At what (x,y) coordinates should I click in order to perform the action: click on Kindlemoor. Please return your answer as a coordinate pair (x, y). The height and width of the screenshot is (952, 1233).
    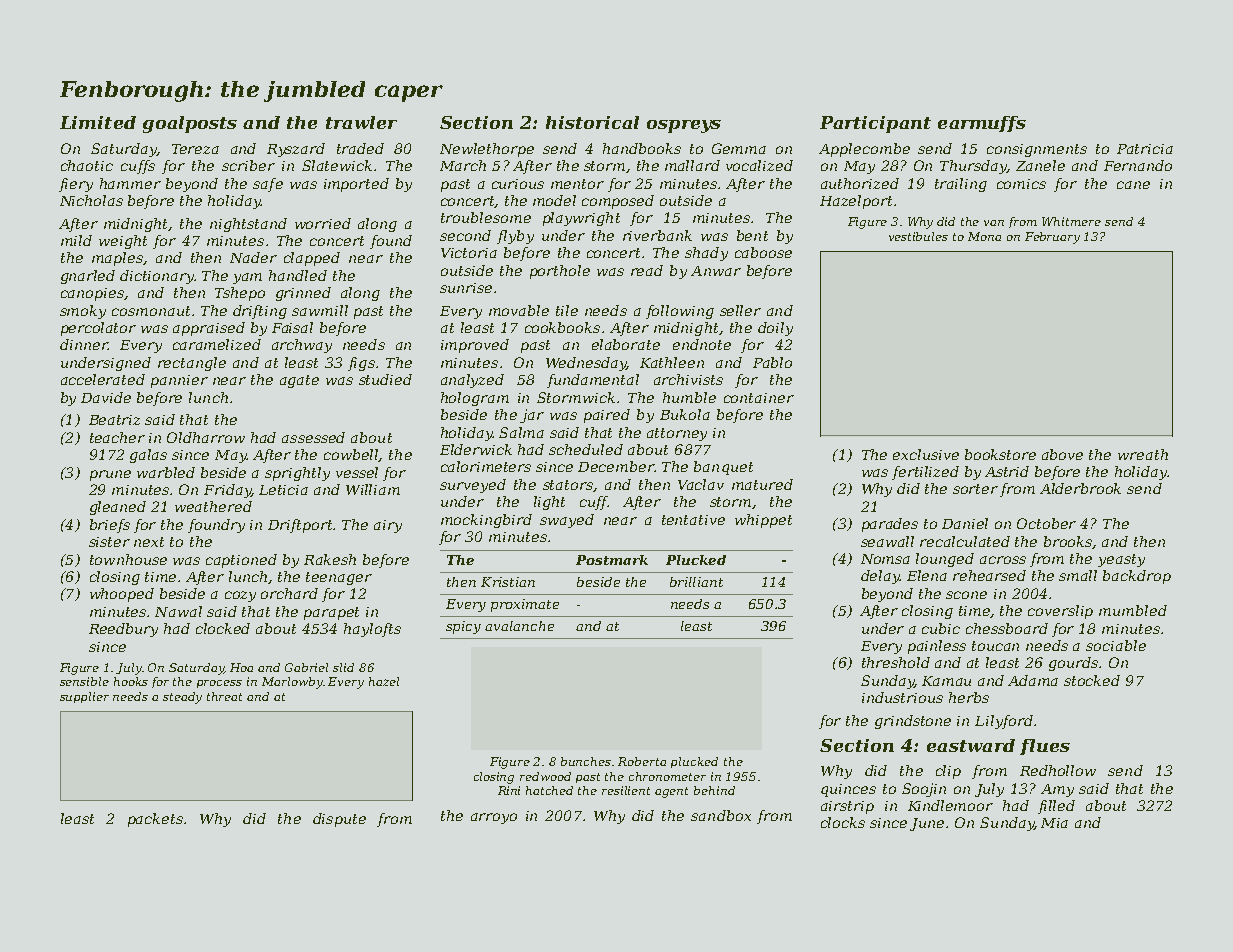
    Looking at the image, I should click on (950, 805).
